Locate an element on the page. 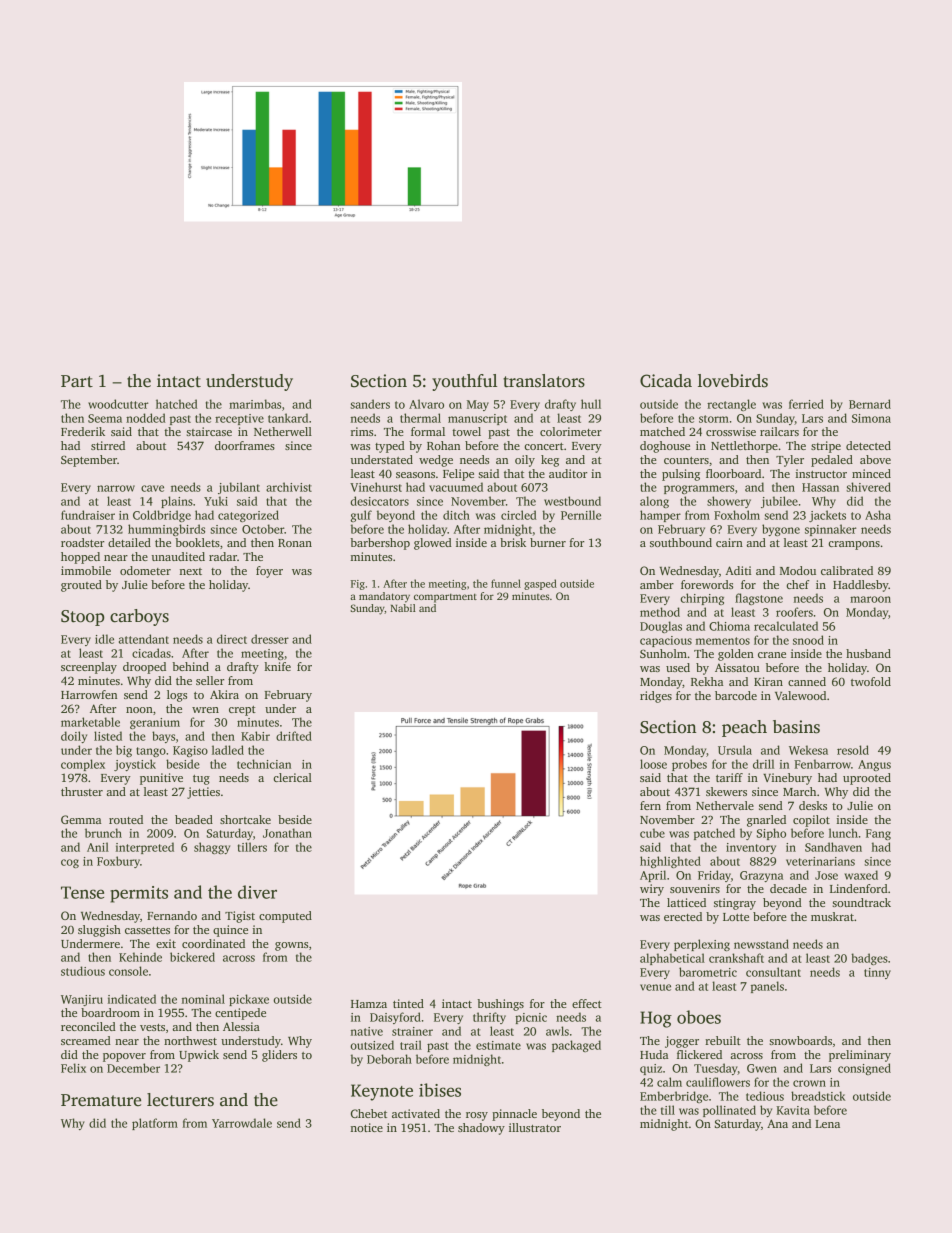  Jonathan is located at coordinates (287, 833).
